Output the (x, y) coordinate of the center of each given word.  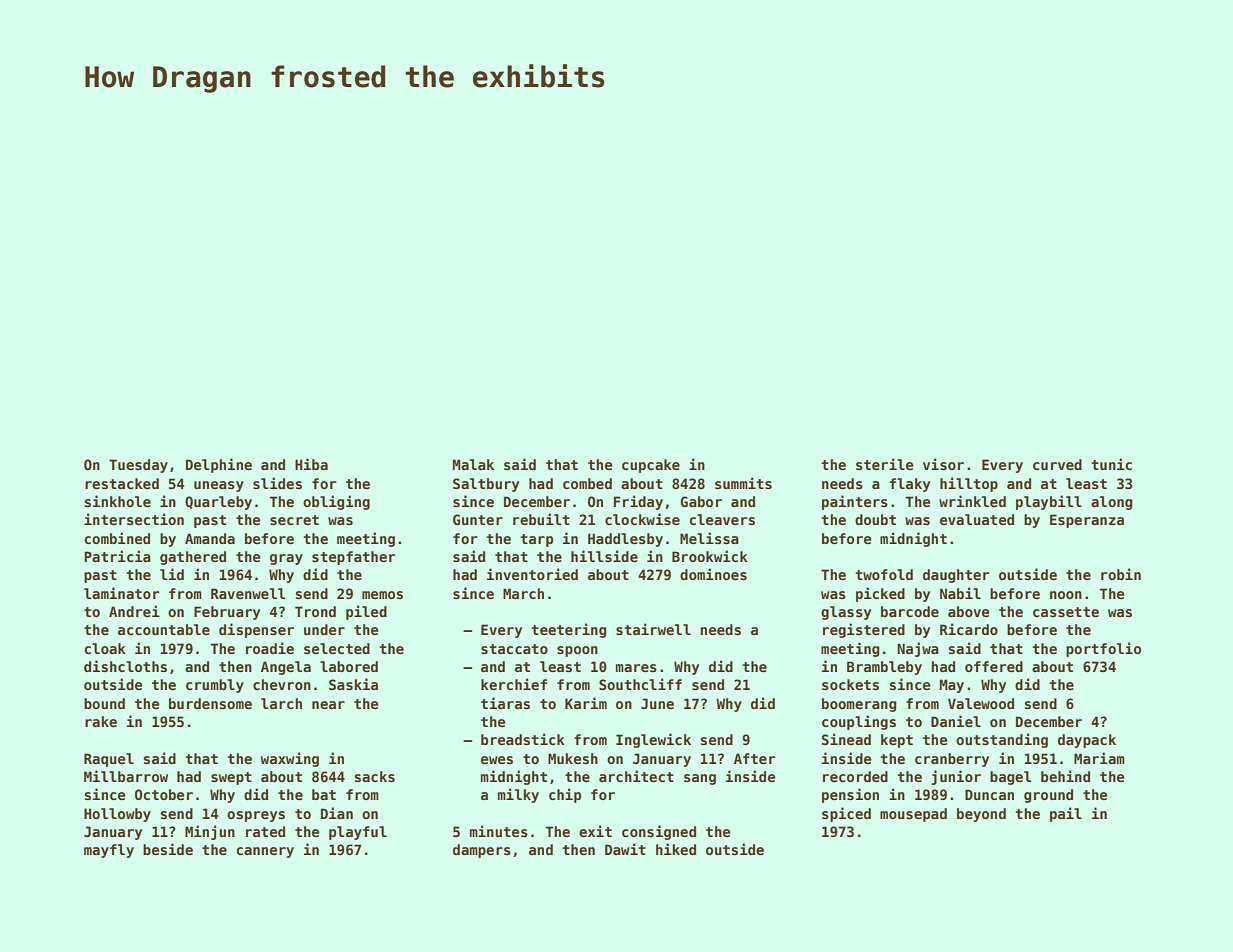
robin (1121, 574)
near (328, 705)
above (969, 611)
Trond (315, 611)
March (523, 593)
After (755, 758)
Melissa (709, 538)
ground (1048, 796)
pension (850, 795)
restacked (122, 483)
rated (265, 831)
